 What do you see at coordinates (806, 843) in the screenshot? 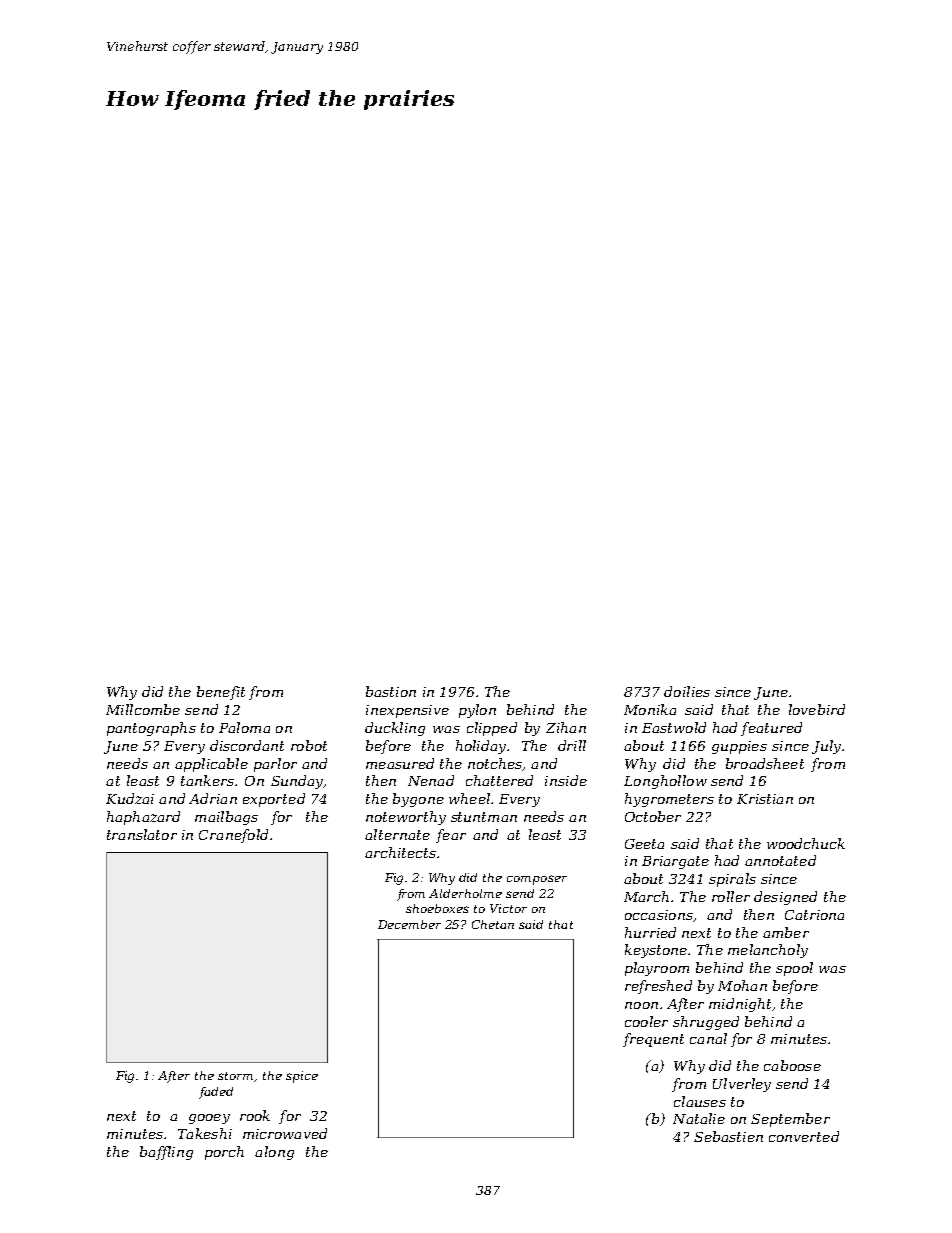
I see `woodchuck` at bounding box center [806, 843].
